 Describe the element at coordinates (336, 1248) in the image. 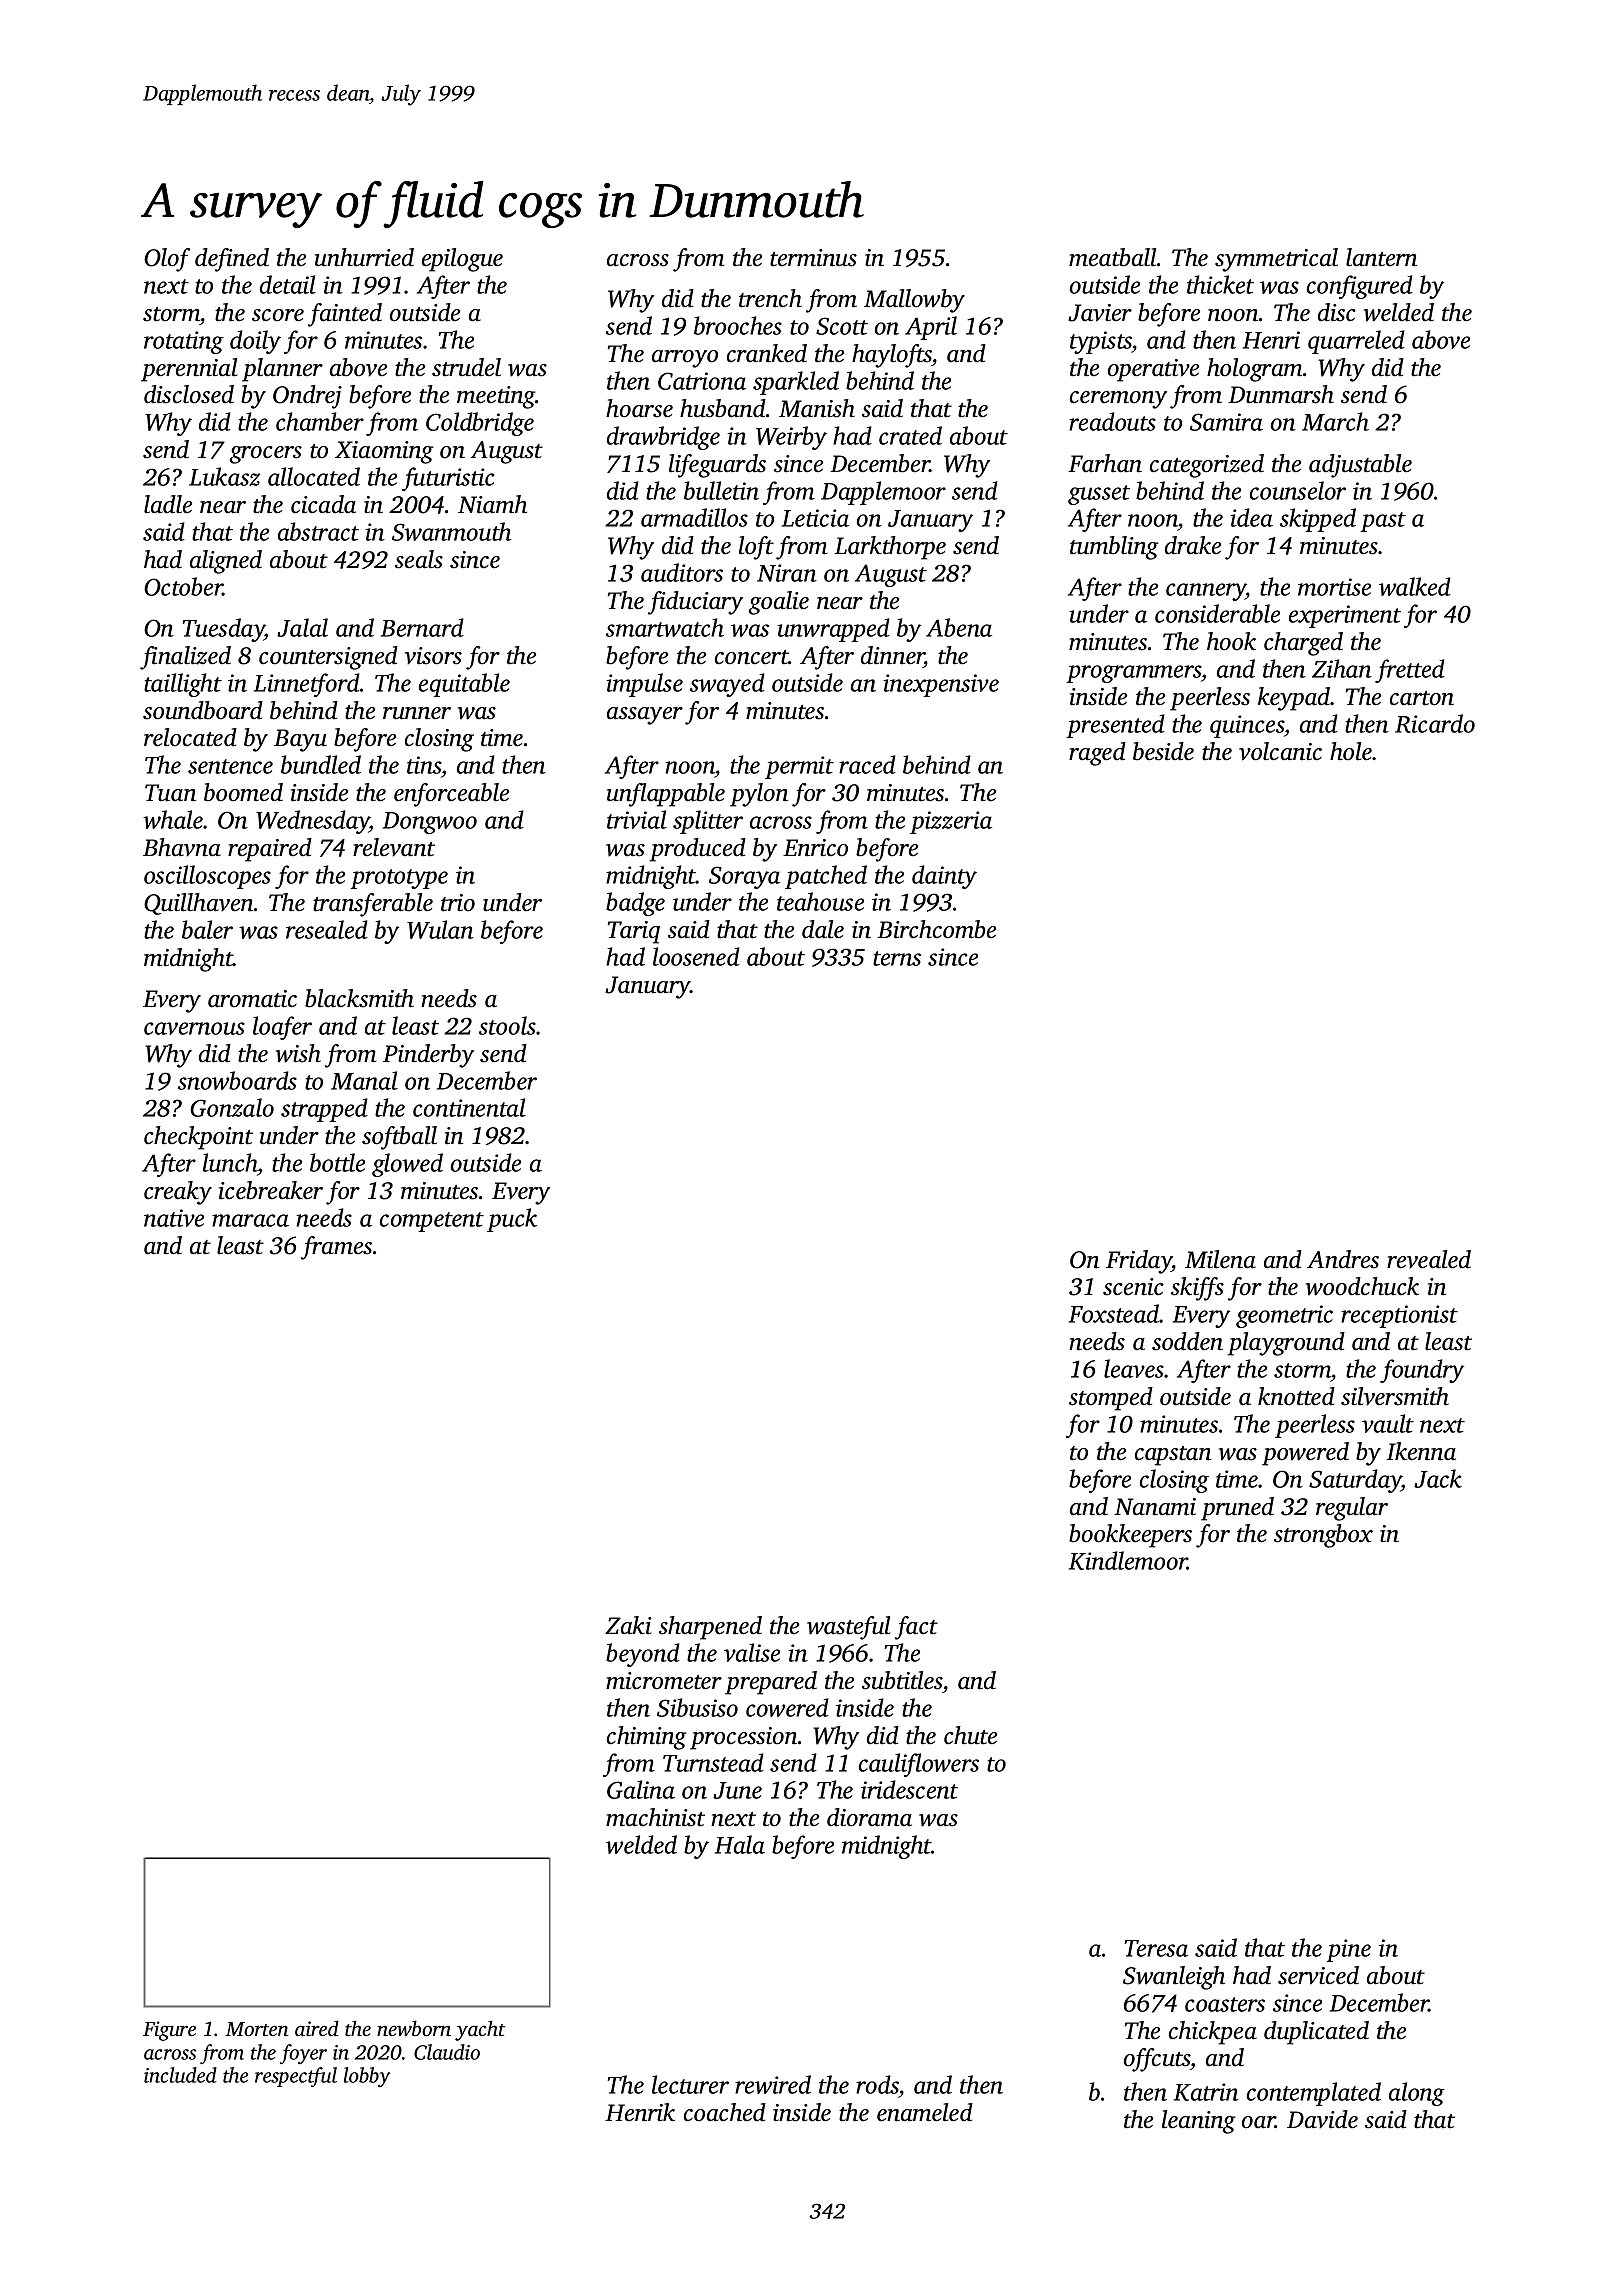

I see `frames` at that location.
